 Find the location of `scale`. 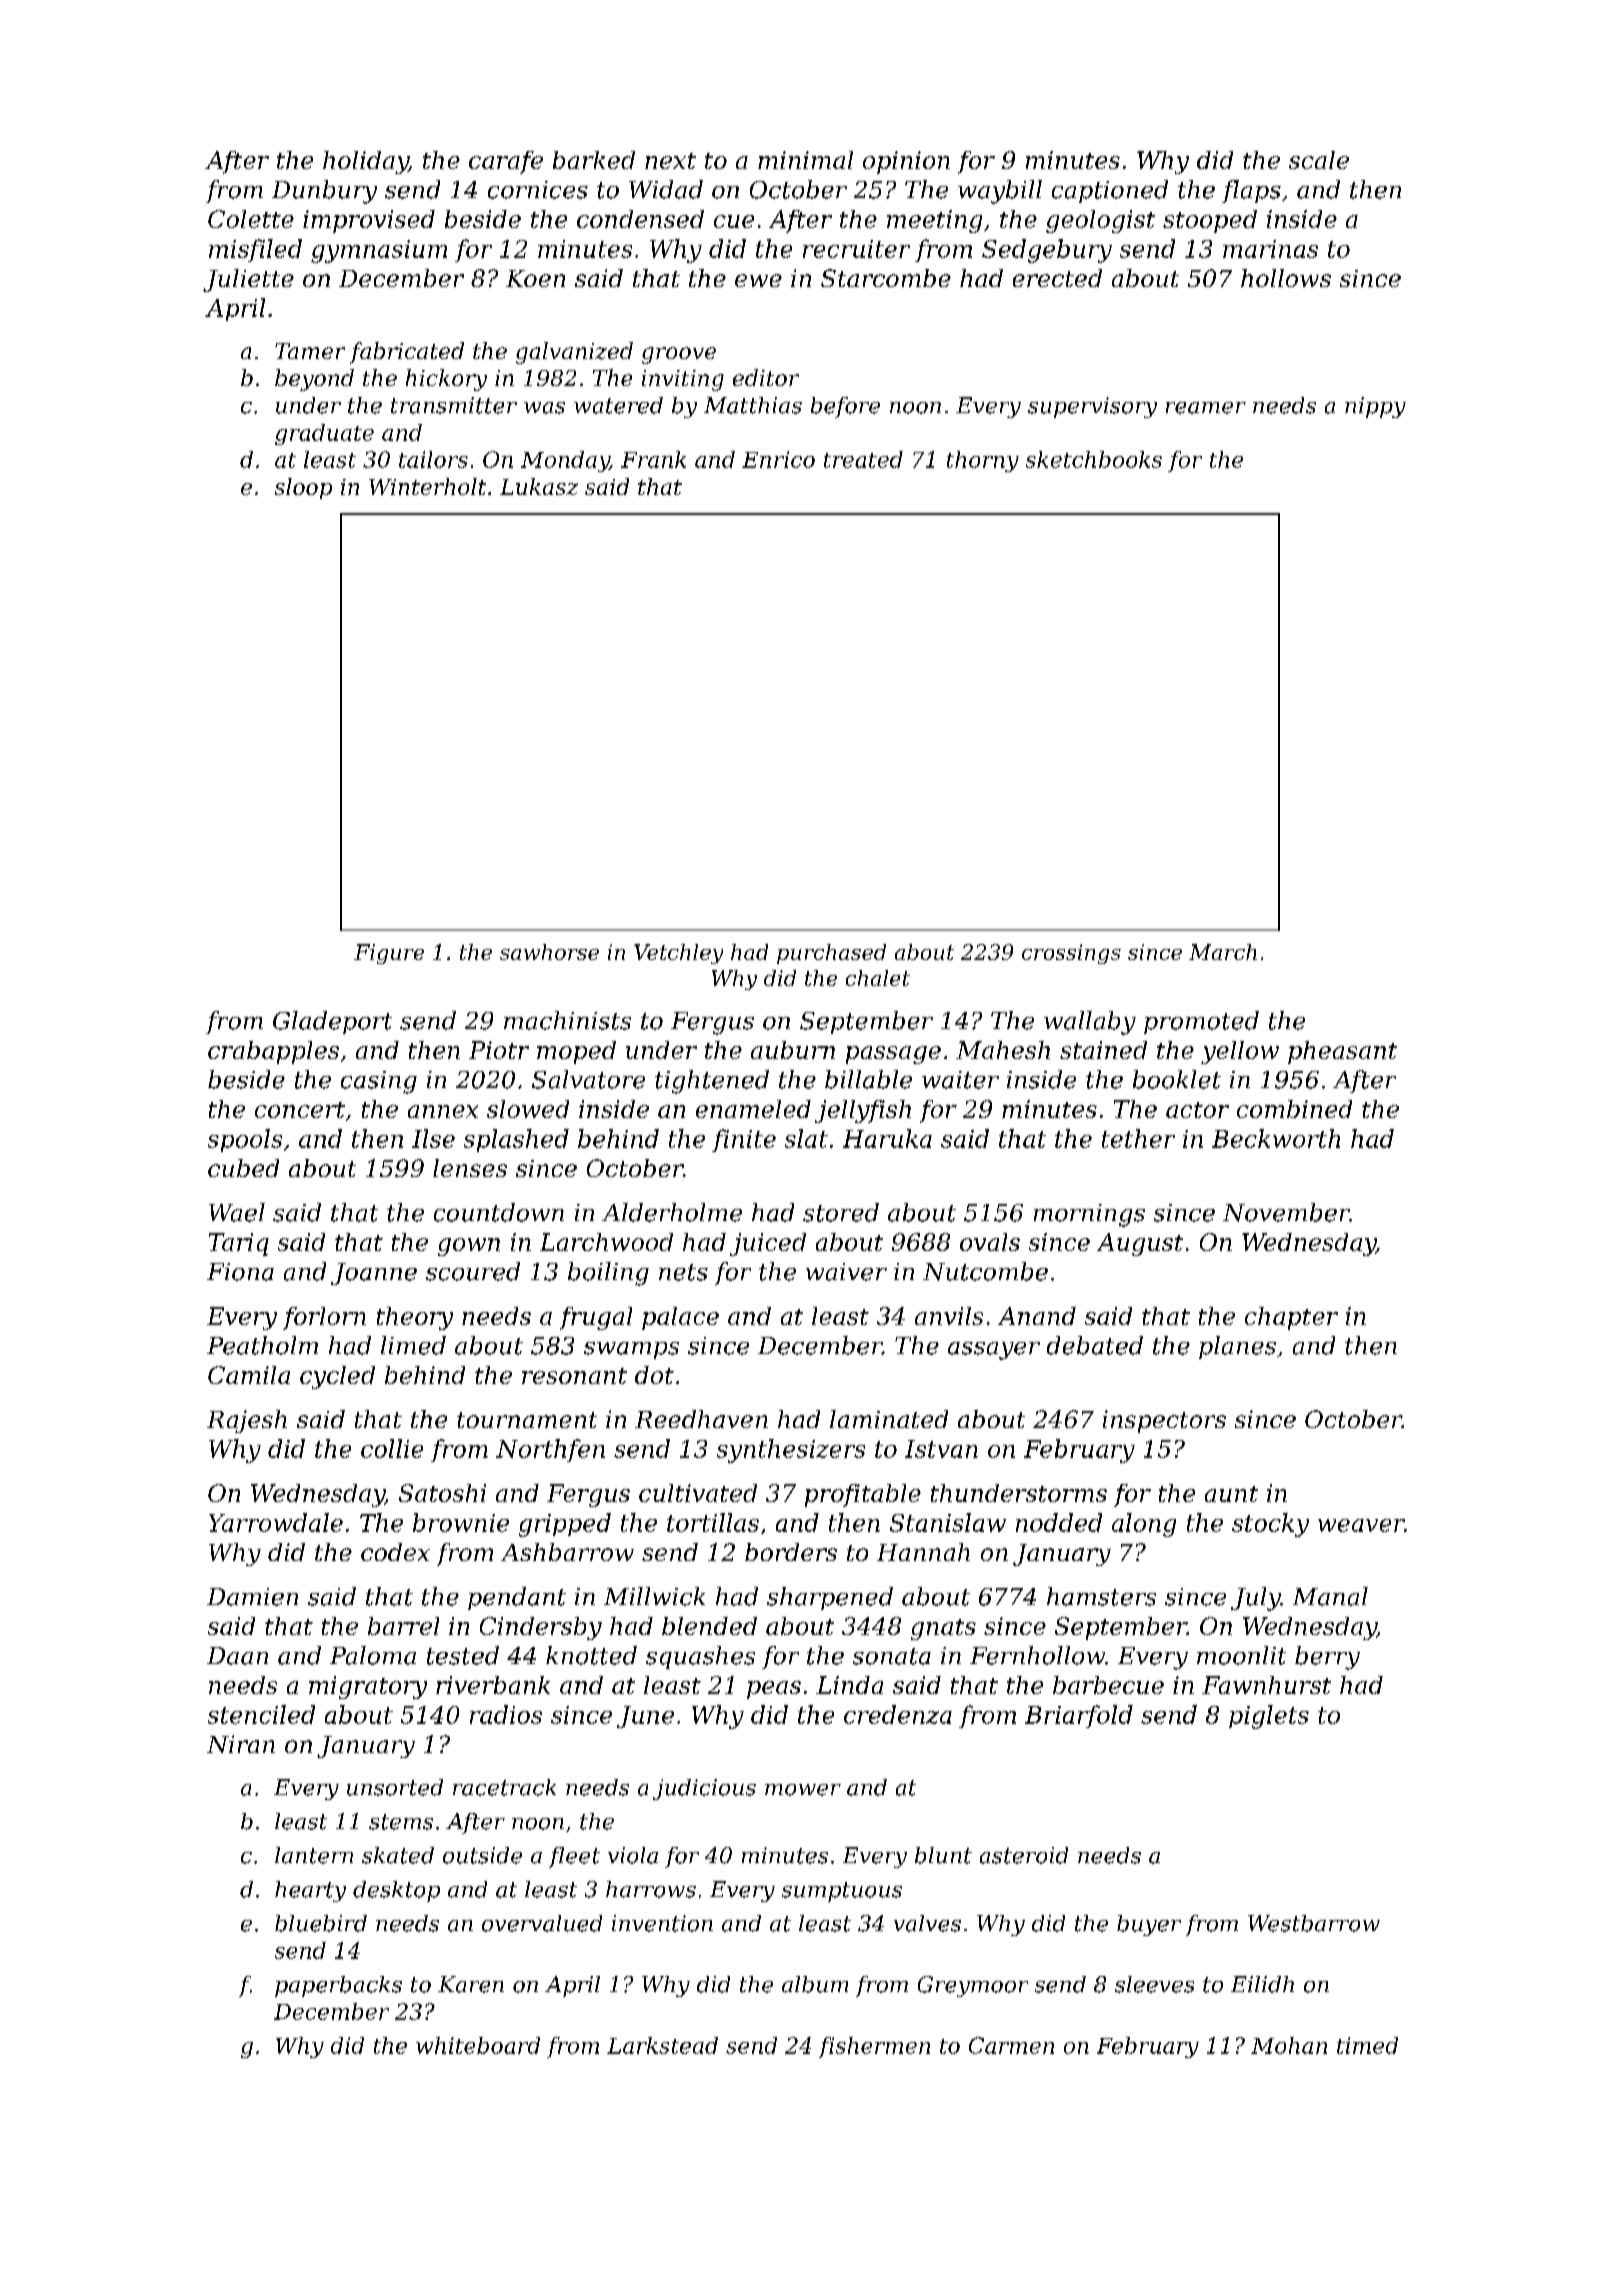

scale is located at coordinates (1319, 160).
